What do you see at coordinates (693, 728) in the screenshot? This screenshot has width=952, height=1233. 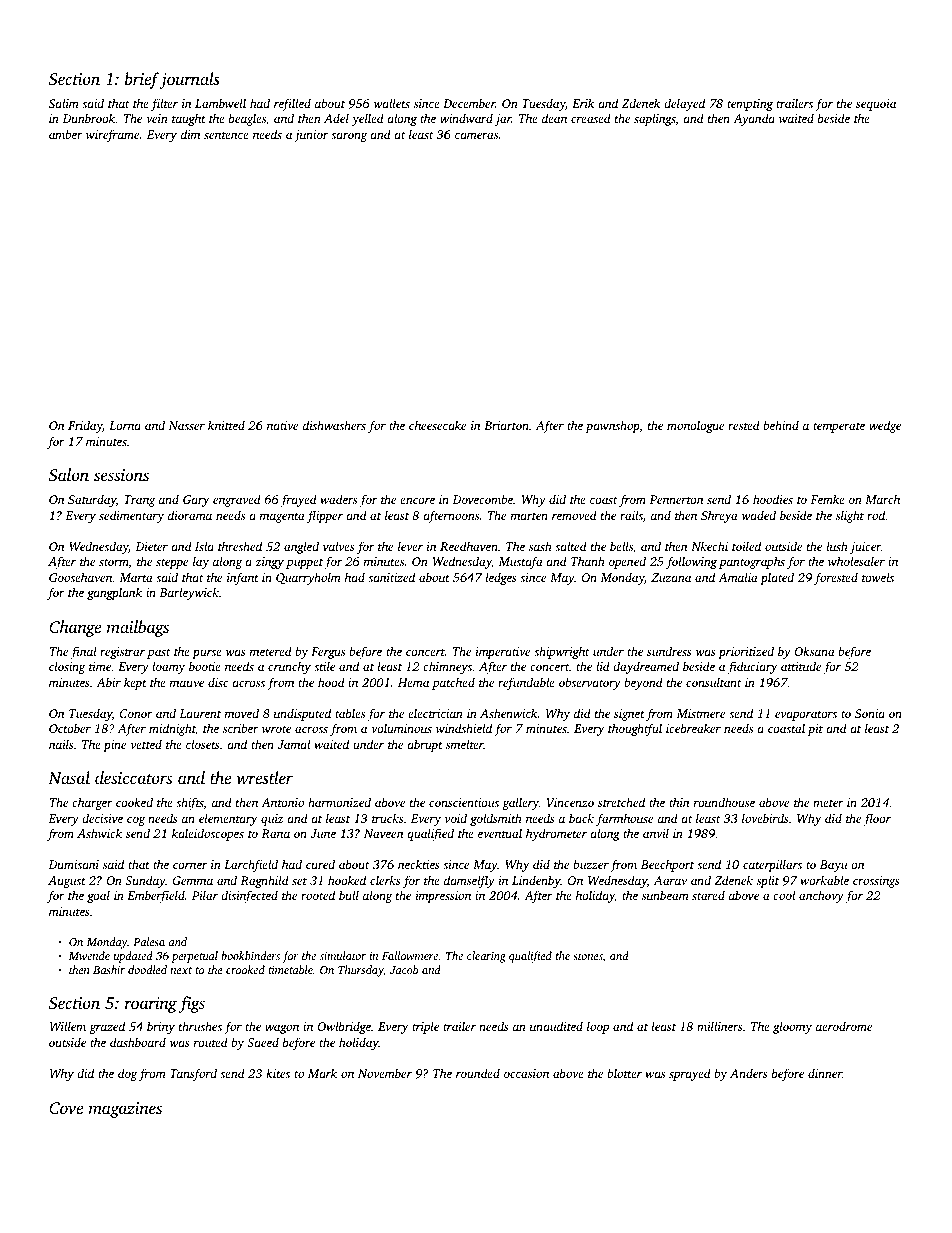 I see `icebreaker` at bounding box center [693, 728].
